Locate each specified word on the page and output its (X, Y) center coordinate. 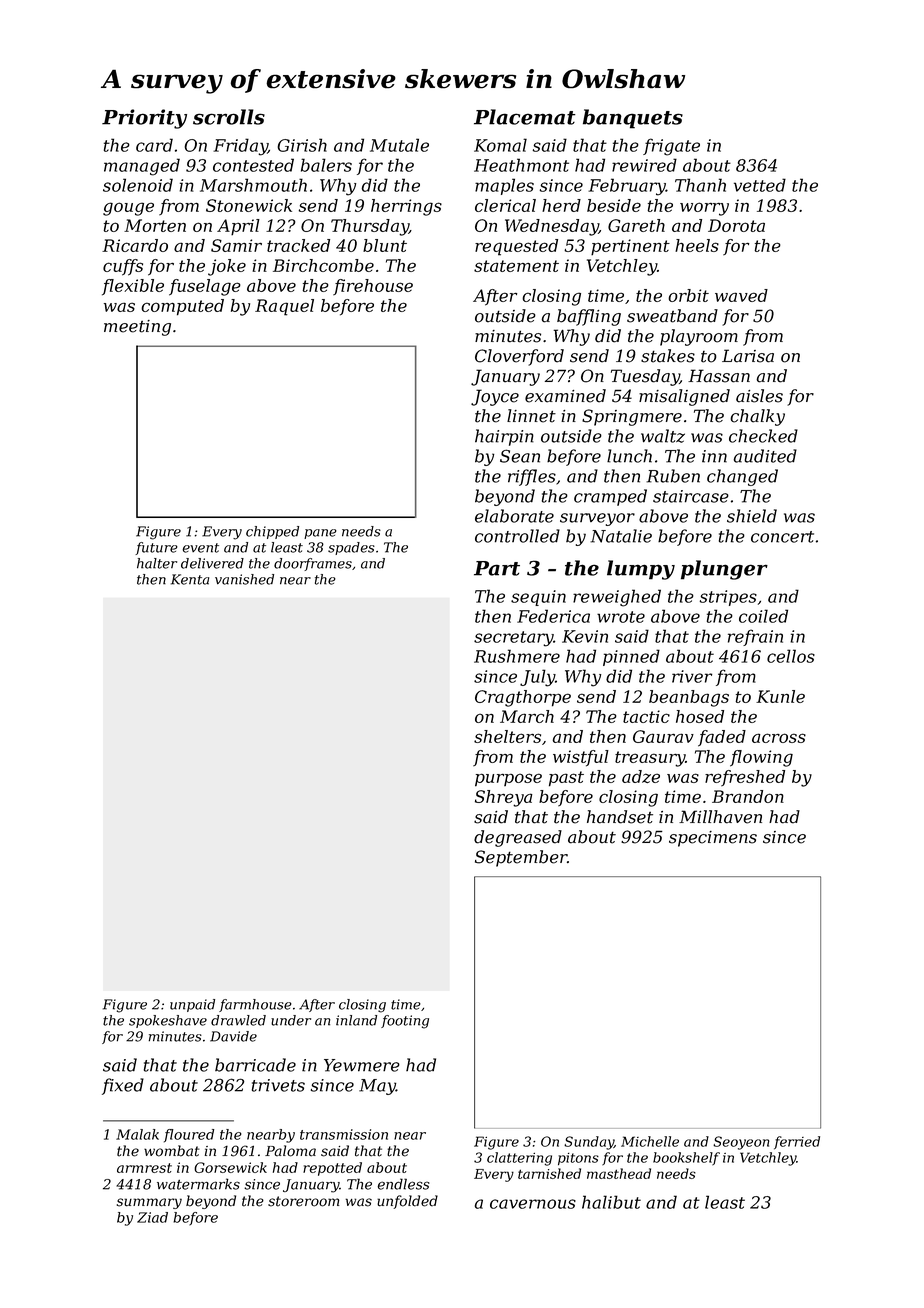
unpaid (192, 1005)
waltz (663, 436)
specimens (713, 839)
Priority (144, 119)
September (521, 858)
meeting (137, 328)
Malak (137, 1134)
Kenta (190, 579)
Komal (500, 145)
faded (722, 738)
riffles (532, 477)
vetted (760, 185)
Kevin (585, 636)
